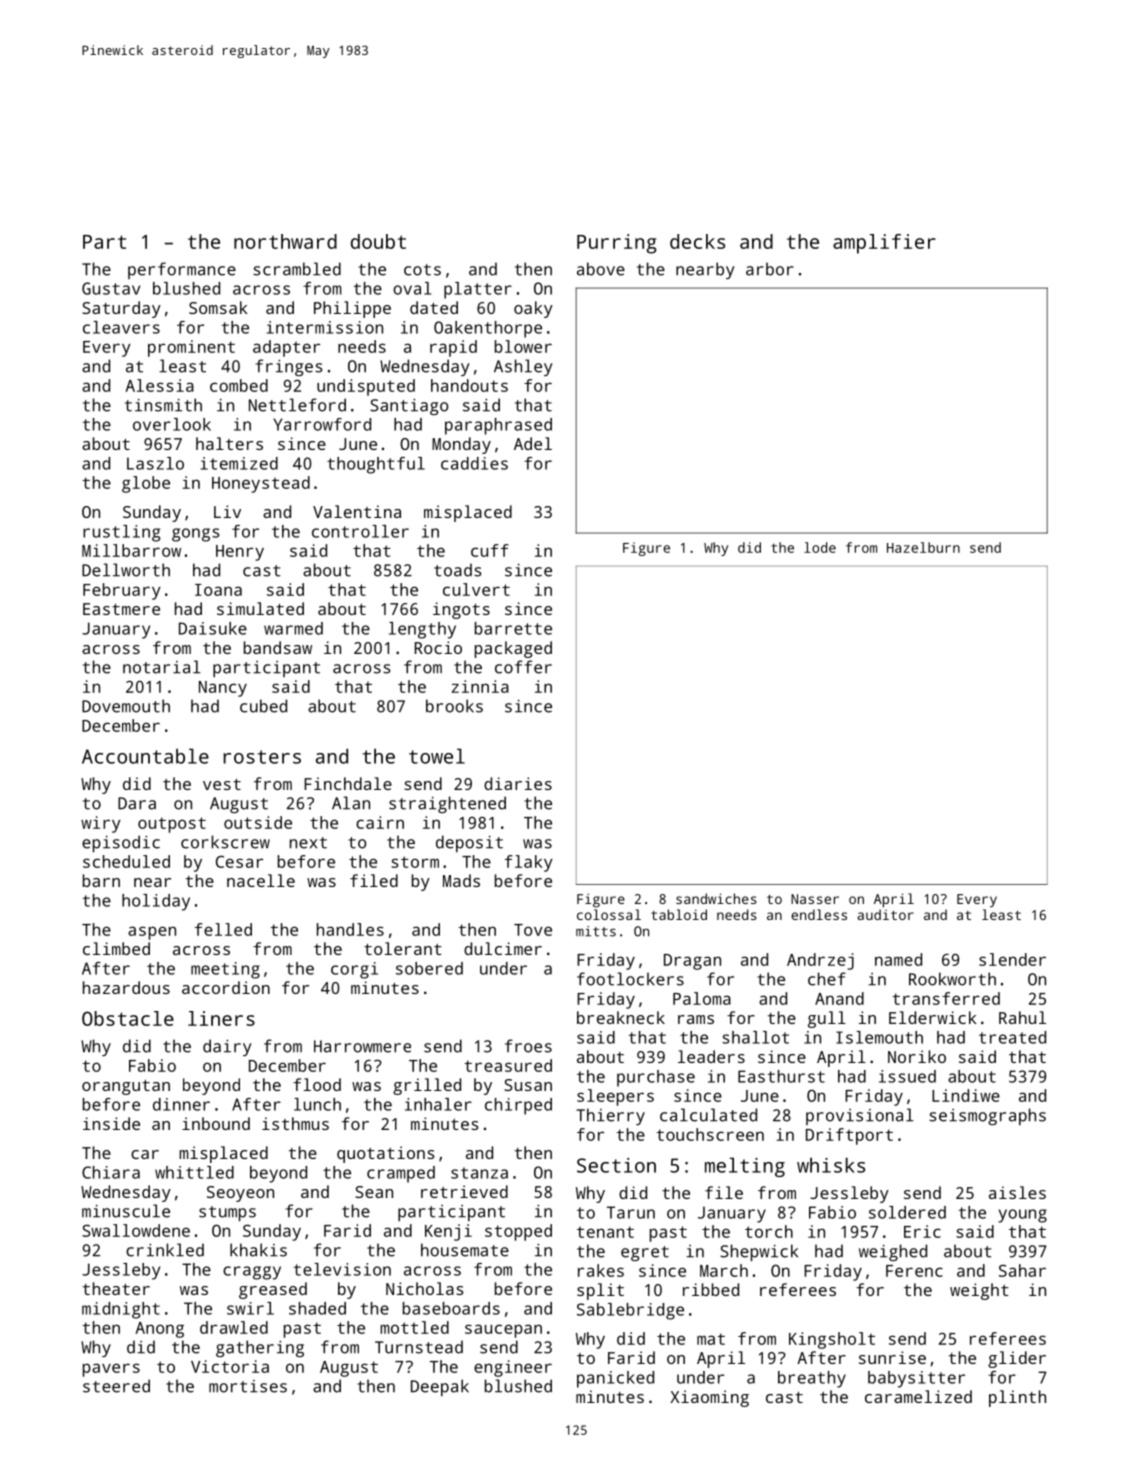  I want to click on Hazelburn, so click(923, 547).
